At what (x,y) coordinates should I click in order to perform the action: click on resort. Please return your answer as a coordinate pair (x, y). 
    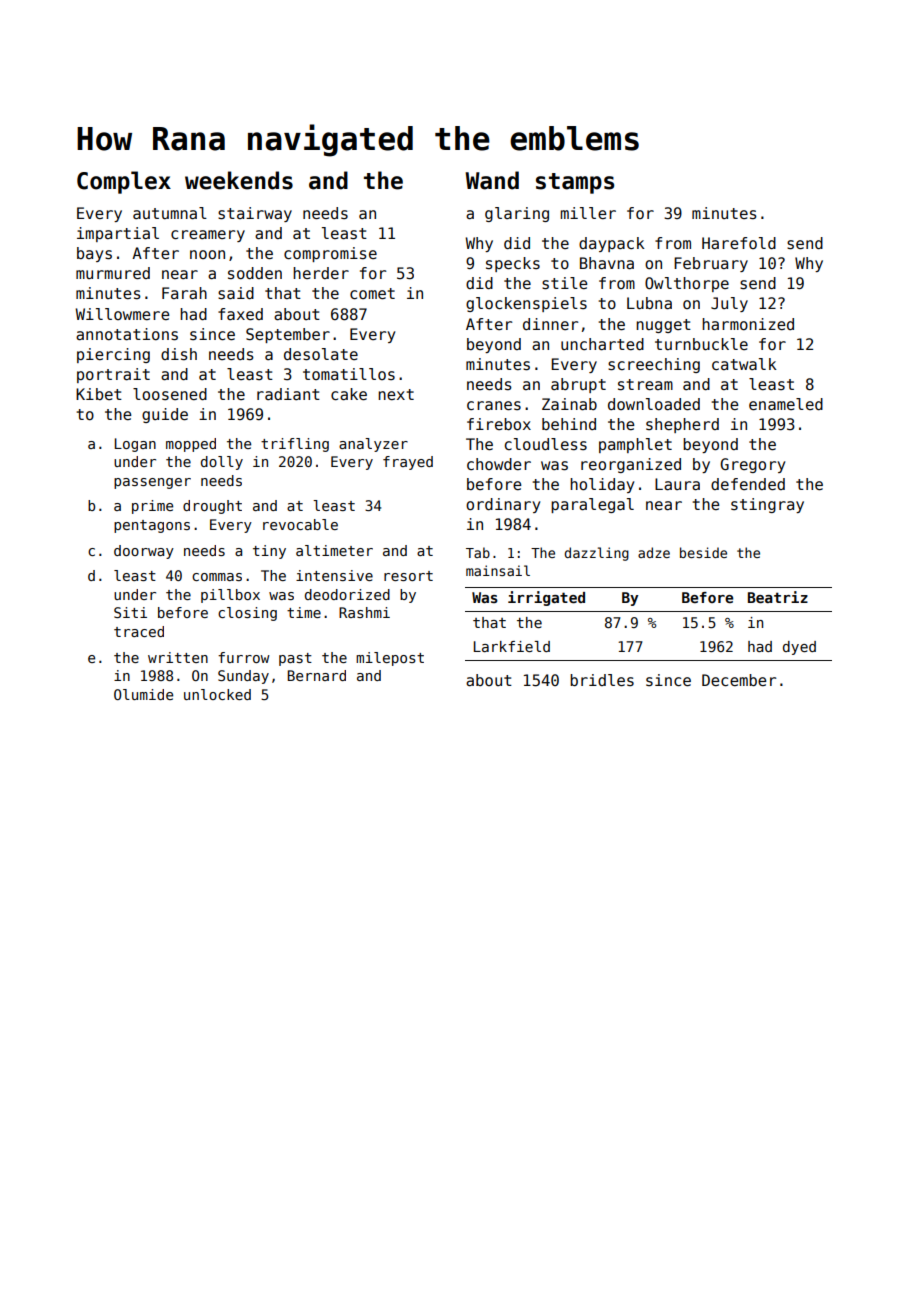
    Looking at the image, I should click on (408, 576).
